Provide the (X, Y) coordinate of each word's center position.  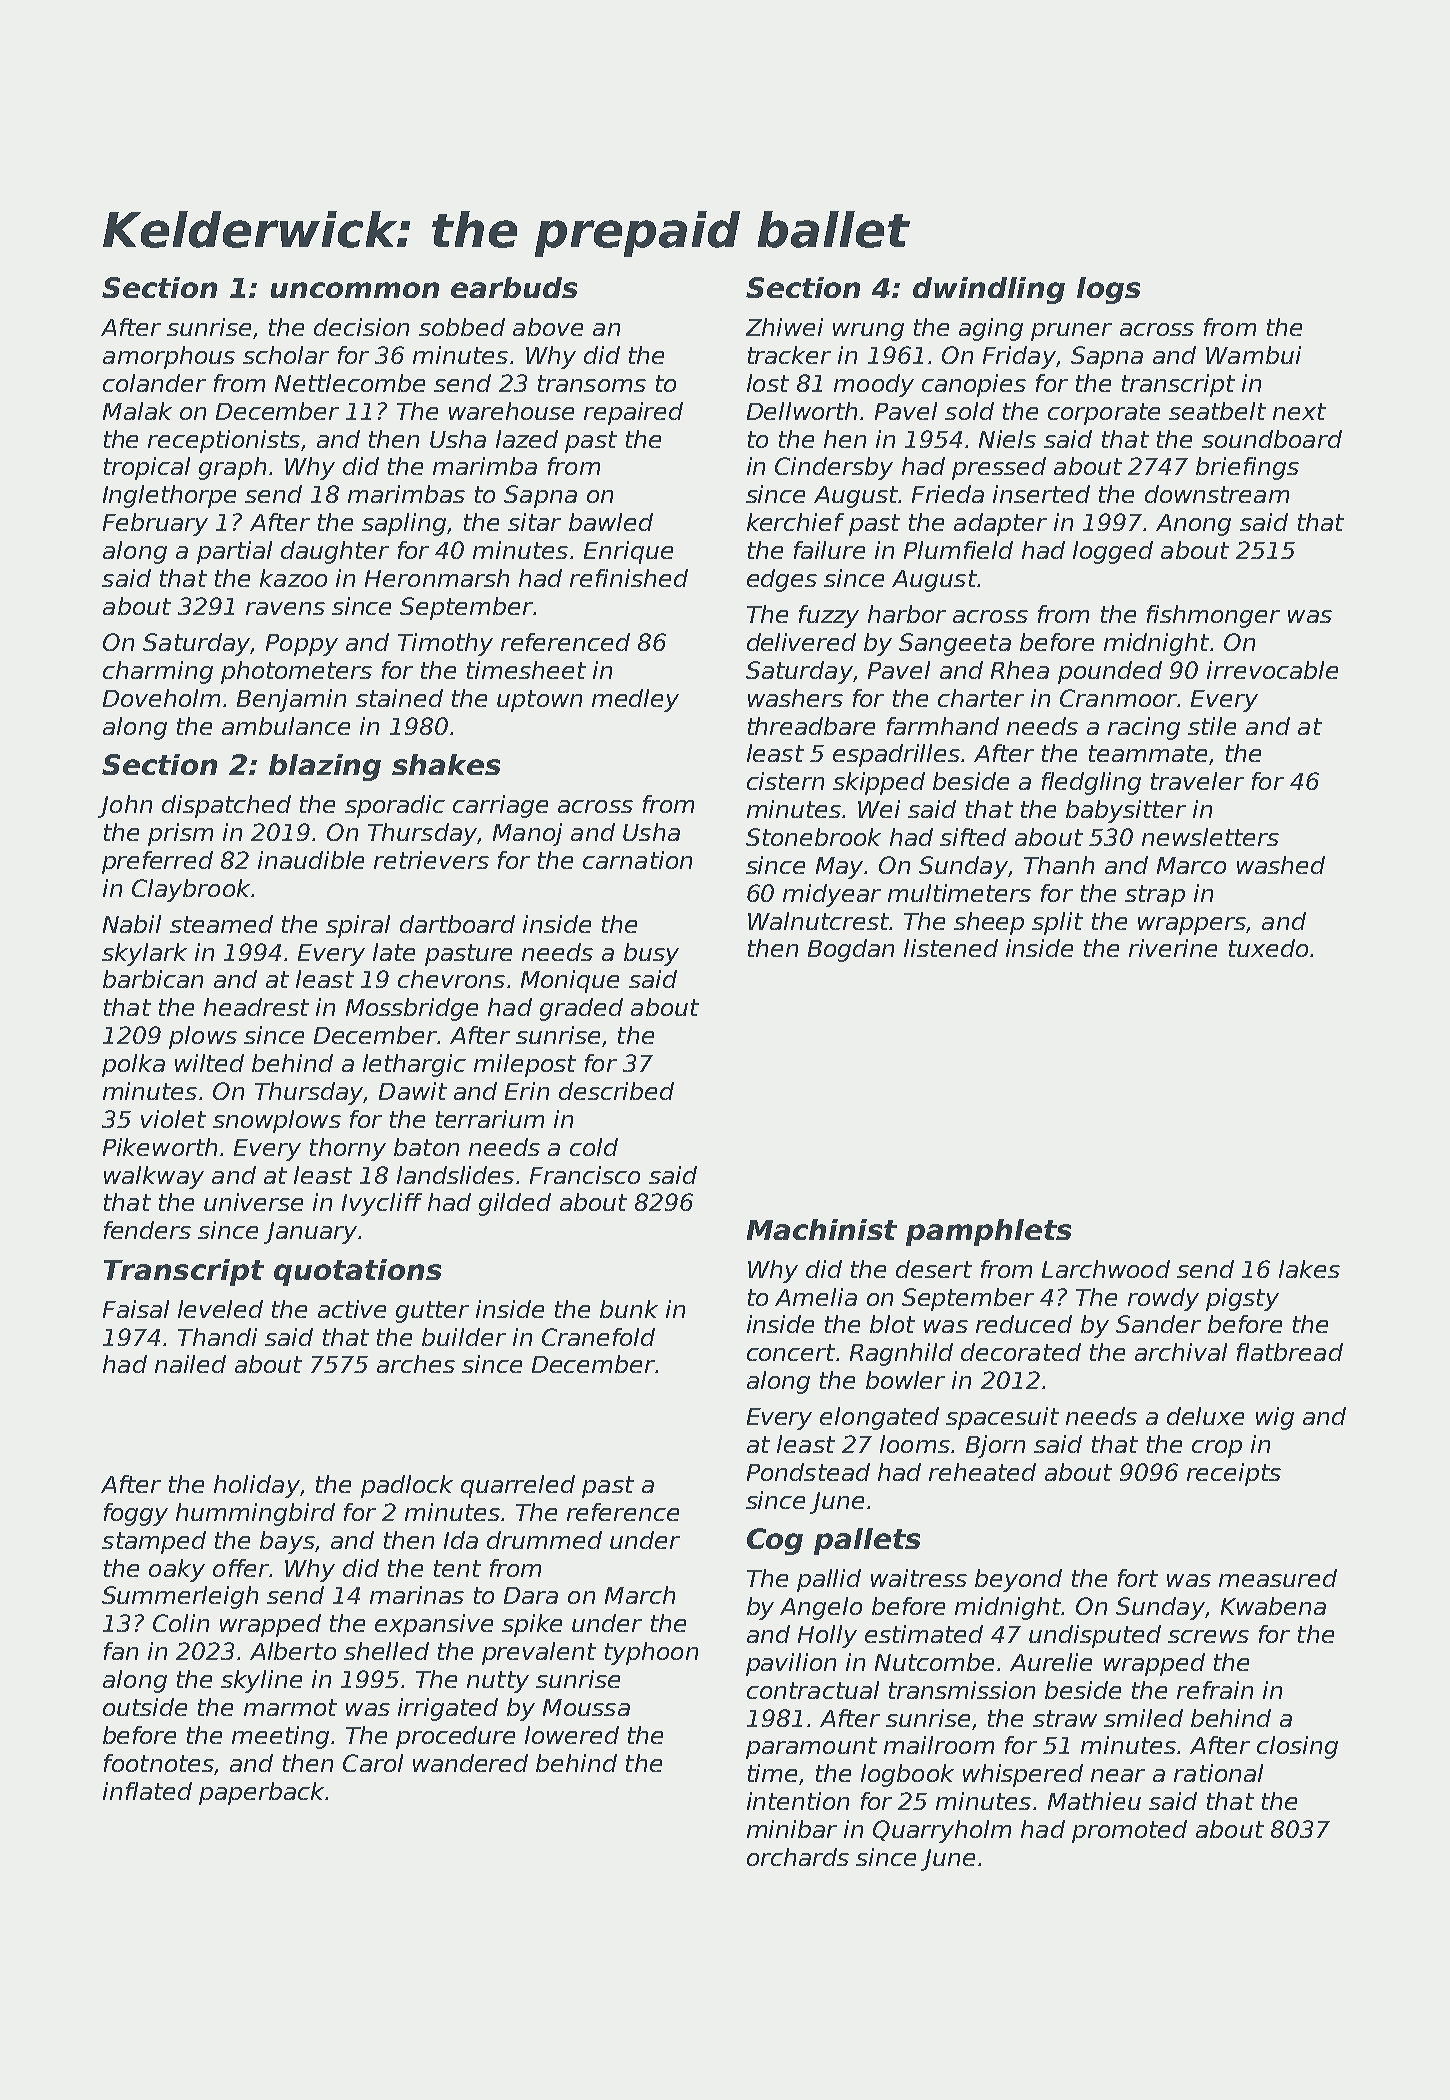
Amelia (816, 1297)
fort (1138, 1578)
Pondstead (808, 1472)
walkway (154, 1177)
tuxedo (1268, 948)
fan (121, 1651)
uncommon (355, 290)
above (548, 327)
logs (1108, 290)
